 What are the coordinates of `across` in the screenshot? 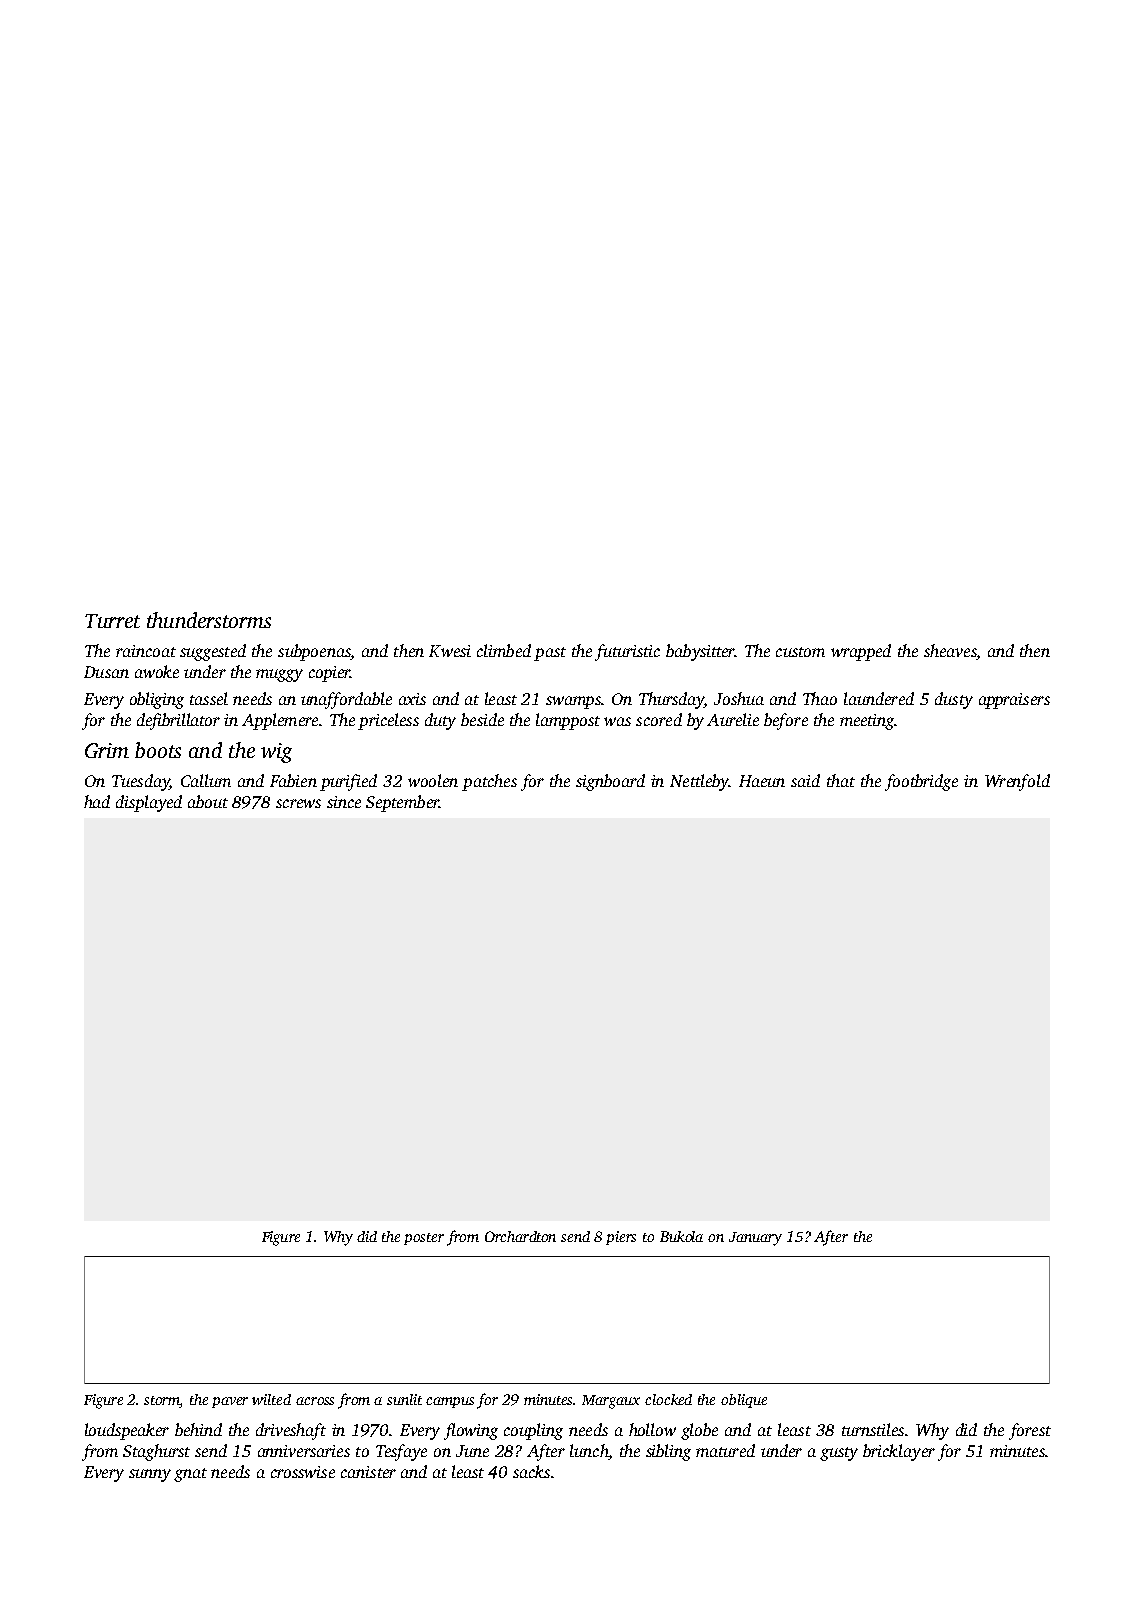 It's located at (315, 1401).
